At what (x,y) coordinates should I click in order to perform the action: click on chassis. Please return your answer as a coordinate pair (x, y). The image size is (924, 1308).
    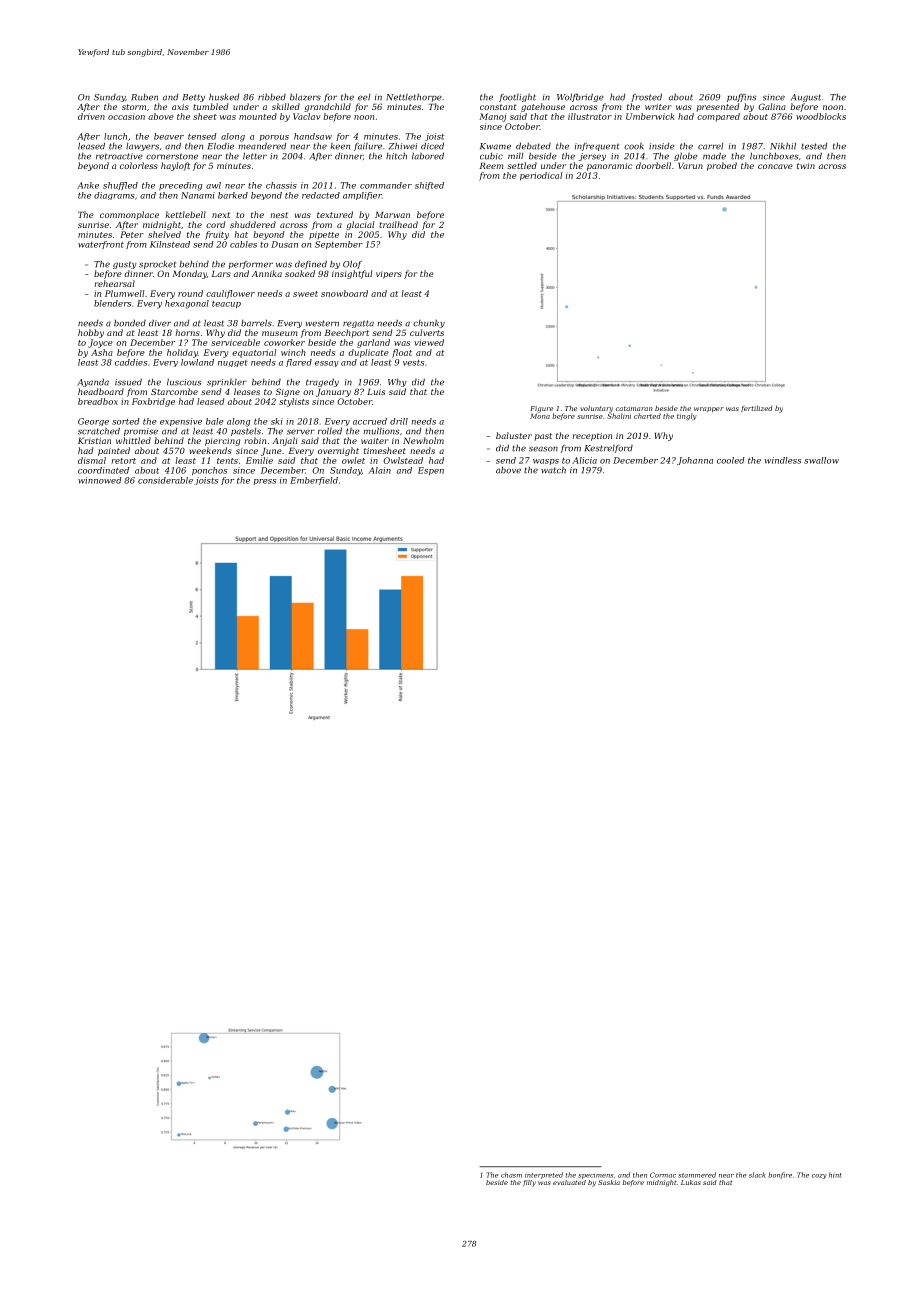
    Looking at the image, I should click on (281, 185).
